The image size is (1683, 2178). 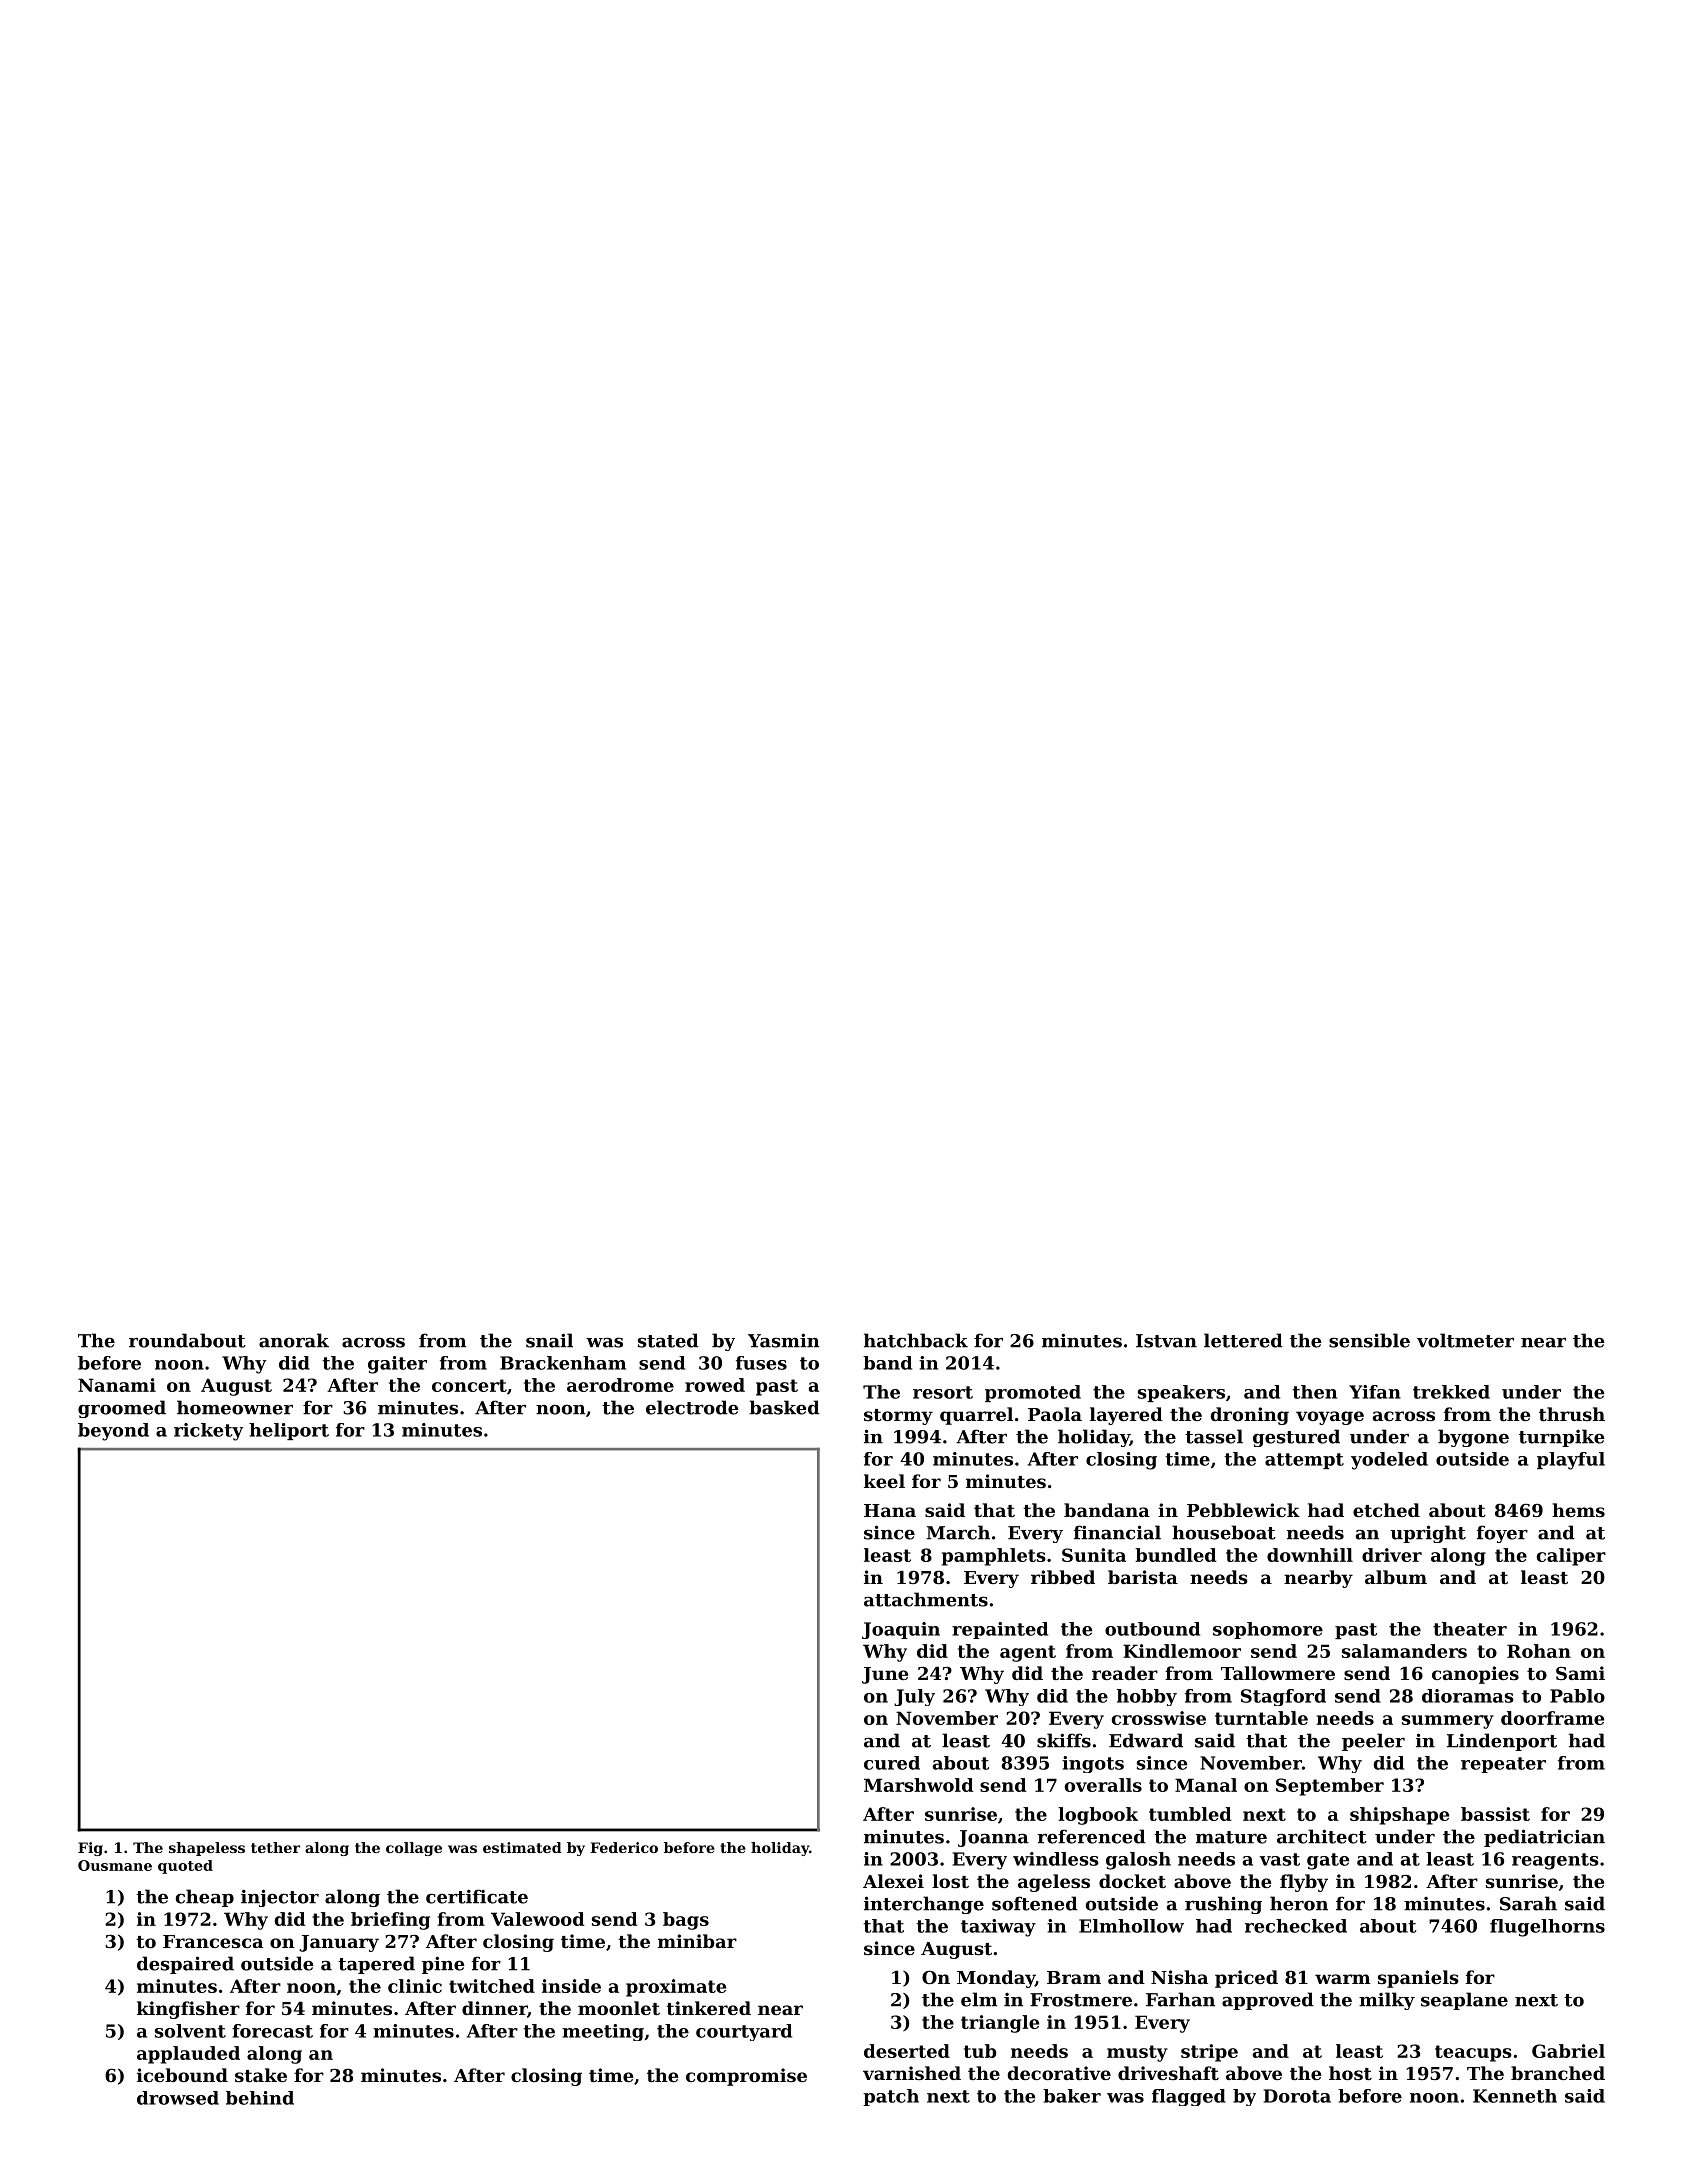 I want to click on estimated, so click(x=522, y=1847).
